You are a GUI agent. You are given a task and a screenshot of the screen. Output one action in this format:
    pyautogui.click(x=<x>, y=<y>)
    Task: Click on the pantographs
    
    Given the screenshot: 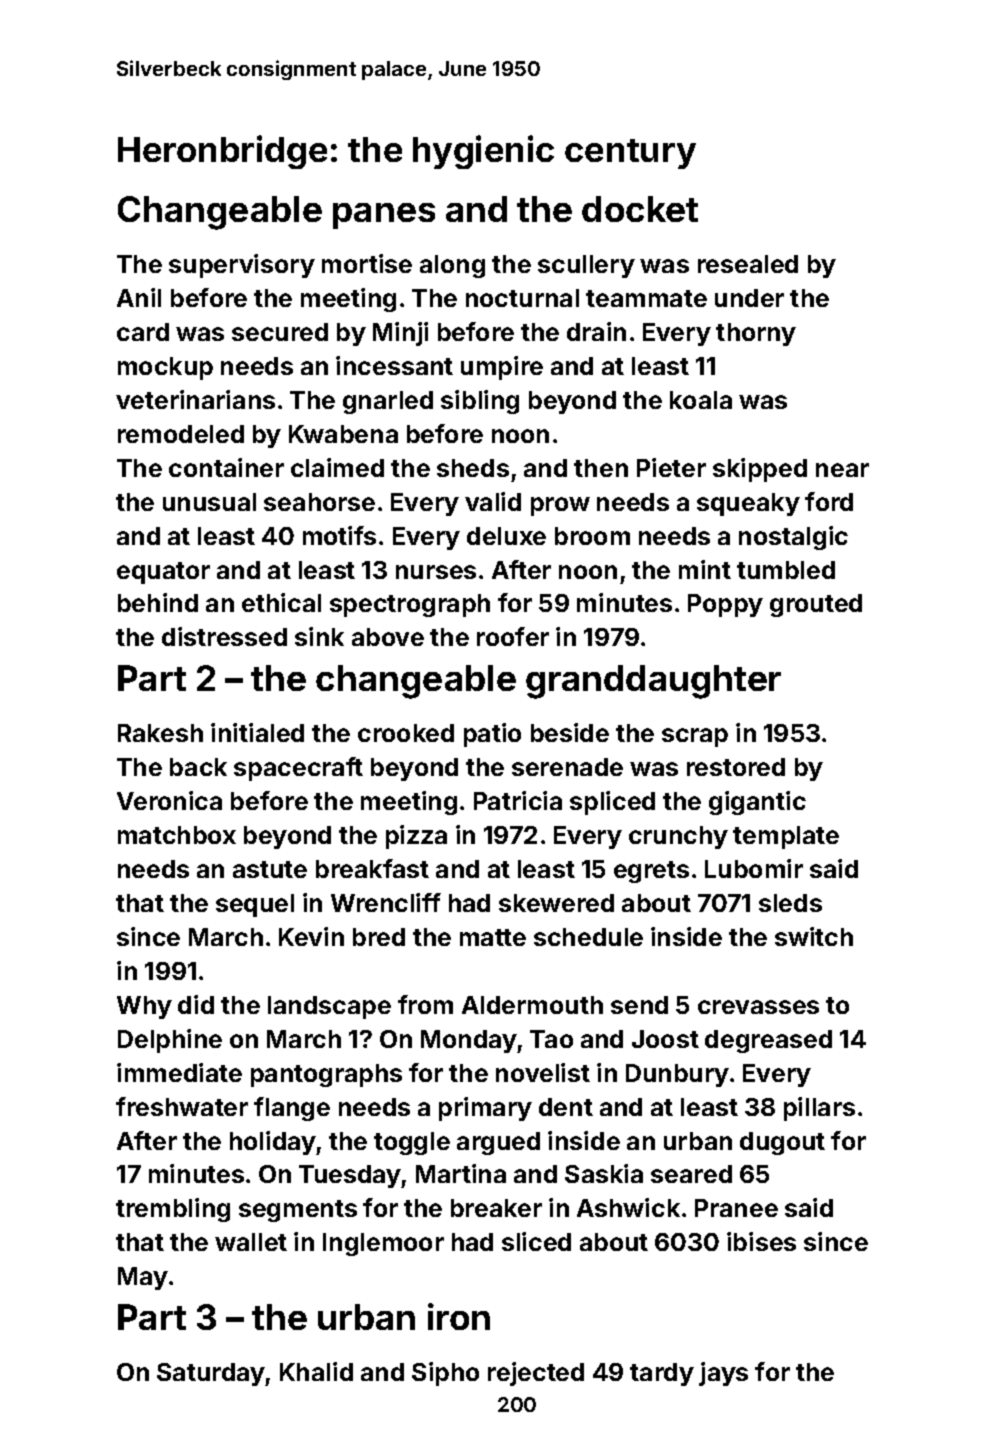 What is the action you would take?
    pyautogui.click(x=326, y=1075)
